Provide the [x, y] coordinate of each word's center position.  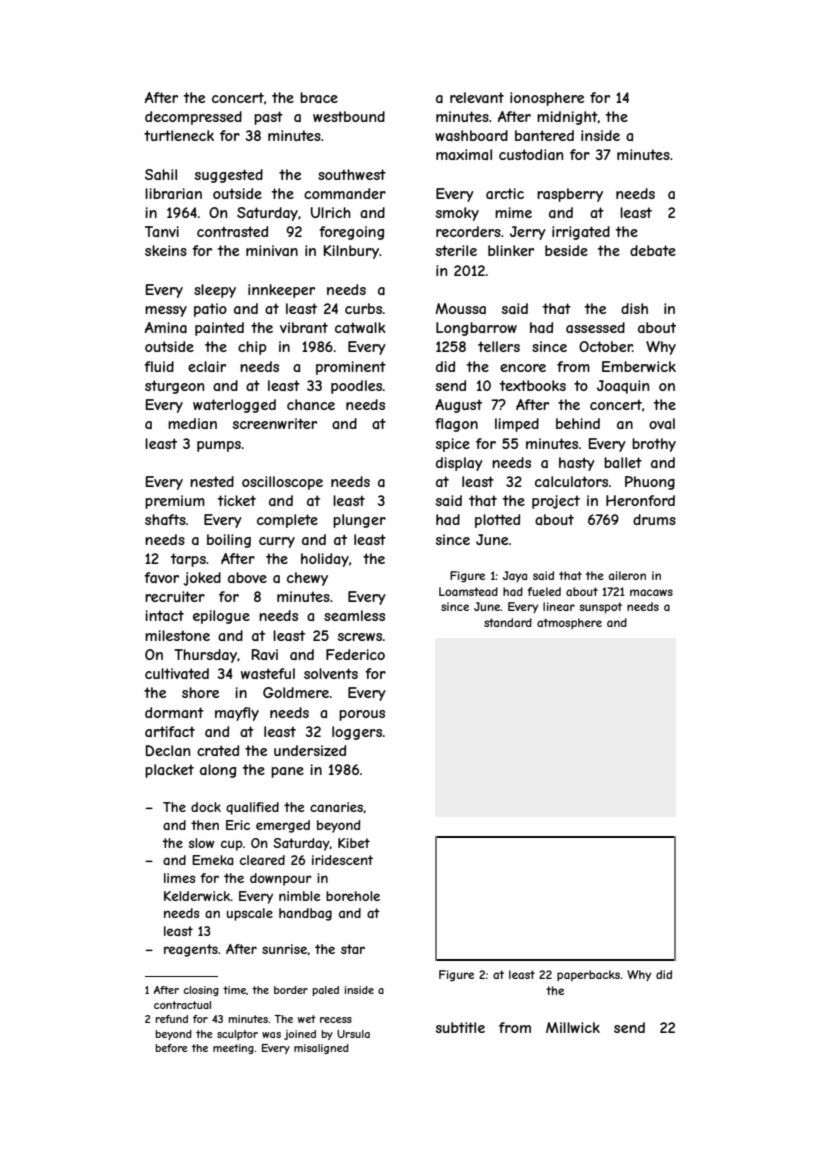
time [234, 990]
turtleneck [179, 135]
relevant [477, 97]
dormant [174, 712]
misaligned [321, 1049]
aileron [627, 575]
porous [362, 715]
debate [653, 250]
